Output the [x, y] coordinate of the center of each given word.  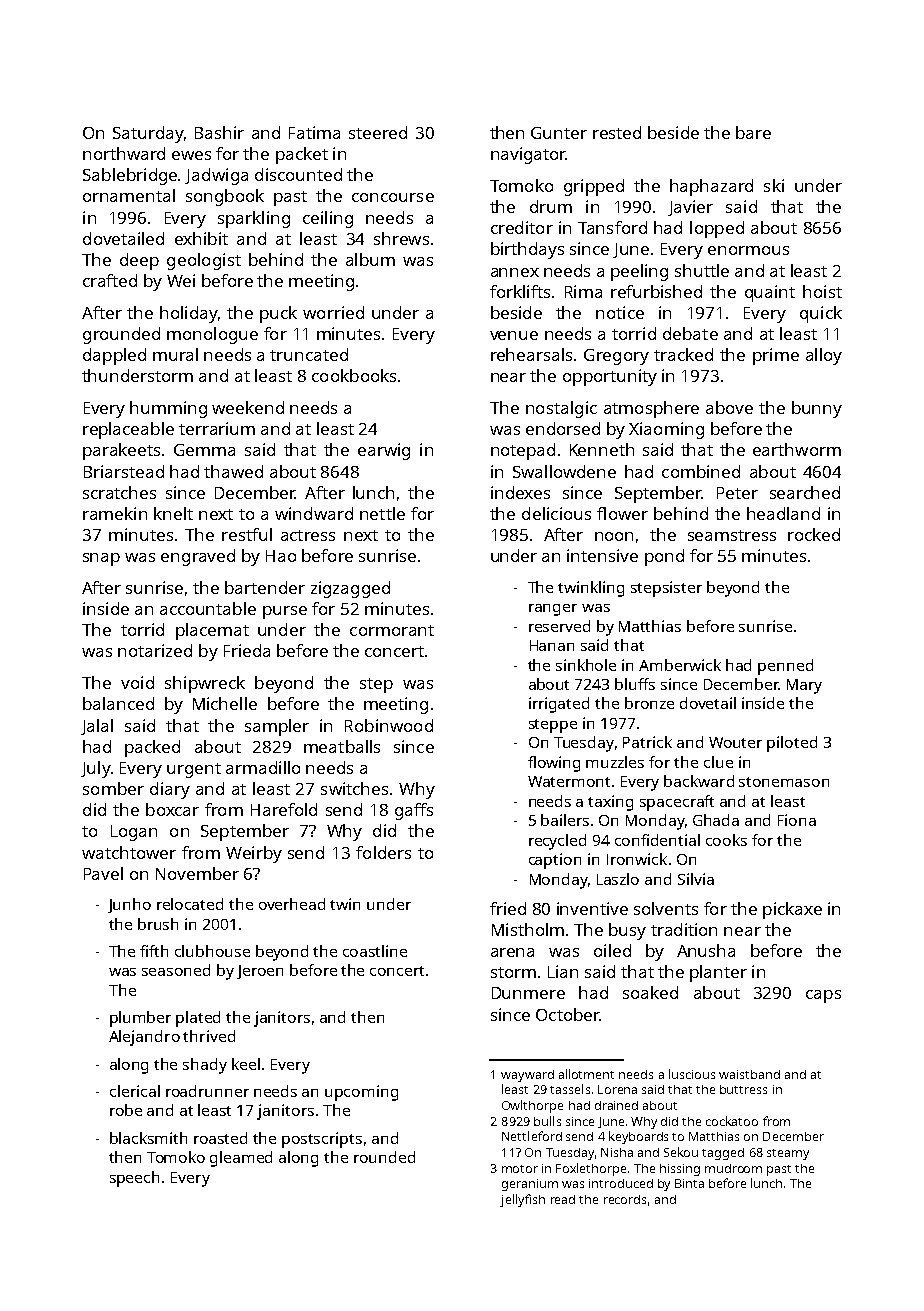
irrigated [559, 705]
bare [753, 132]
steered [378, 132]
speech [134, 1179]
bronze [649, 703]
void [137, 682]
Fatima [314, 132]
